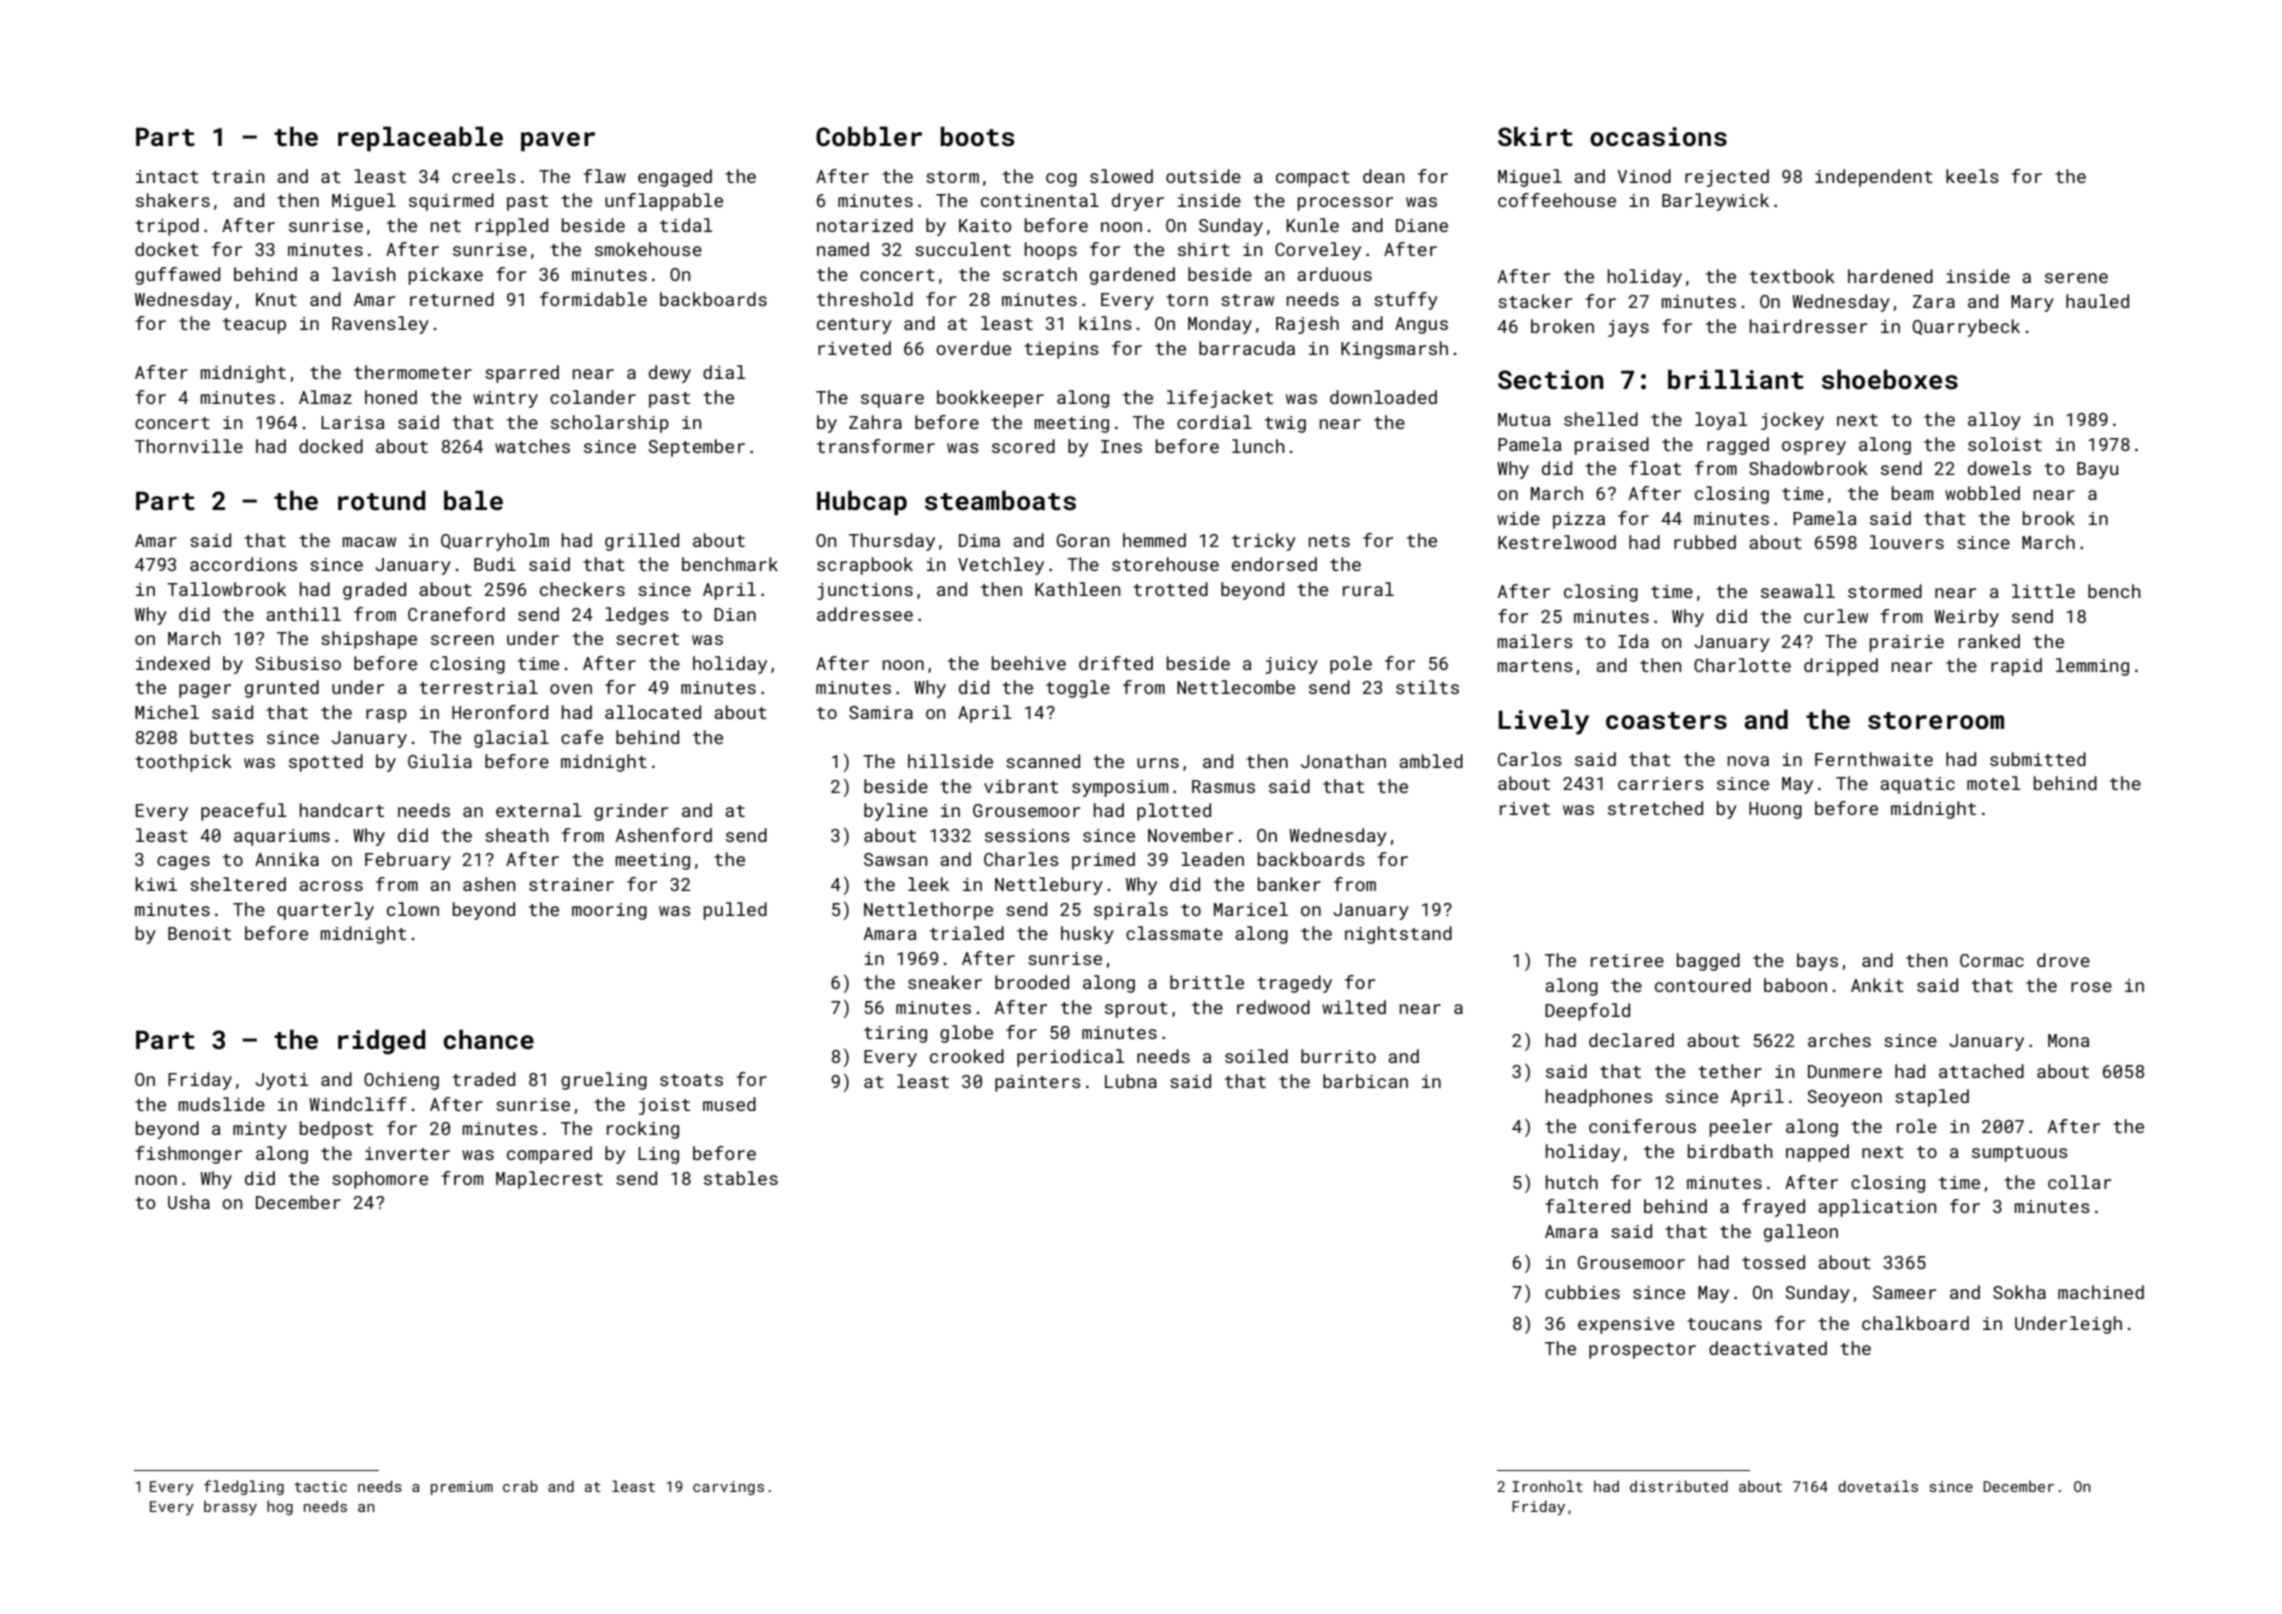 This document has height=1614, width=2282. I want to click on carvings, so click(728, 1488).
